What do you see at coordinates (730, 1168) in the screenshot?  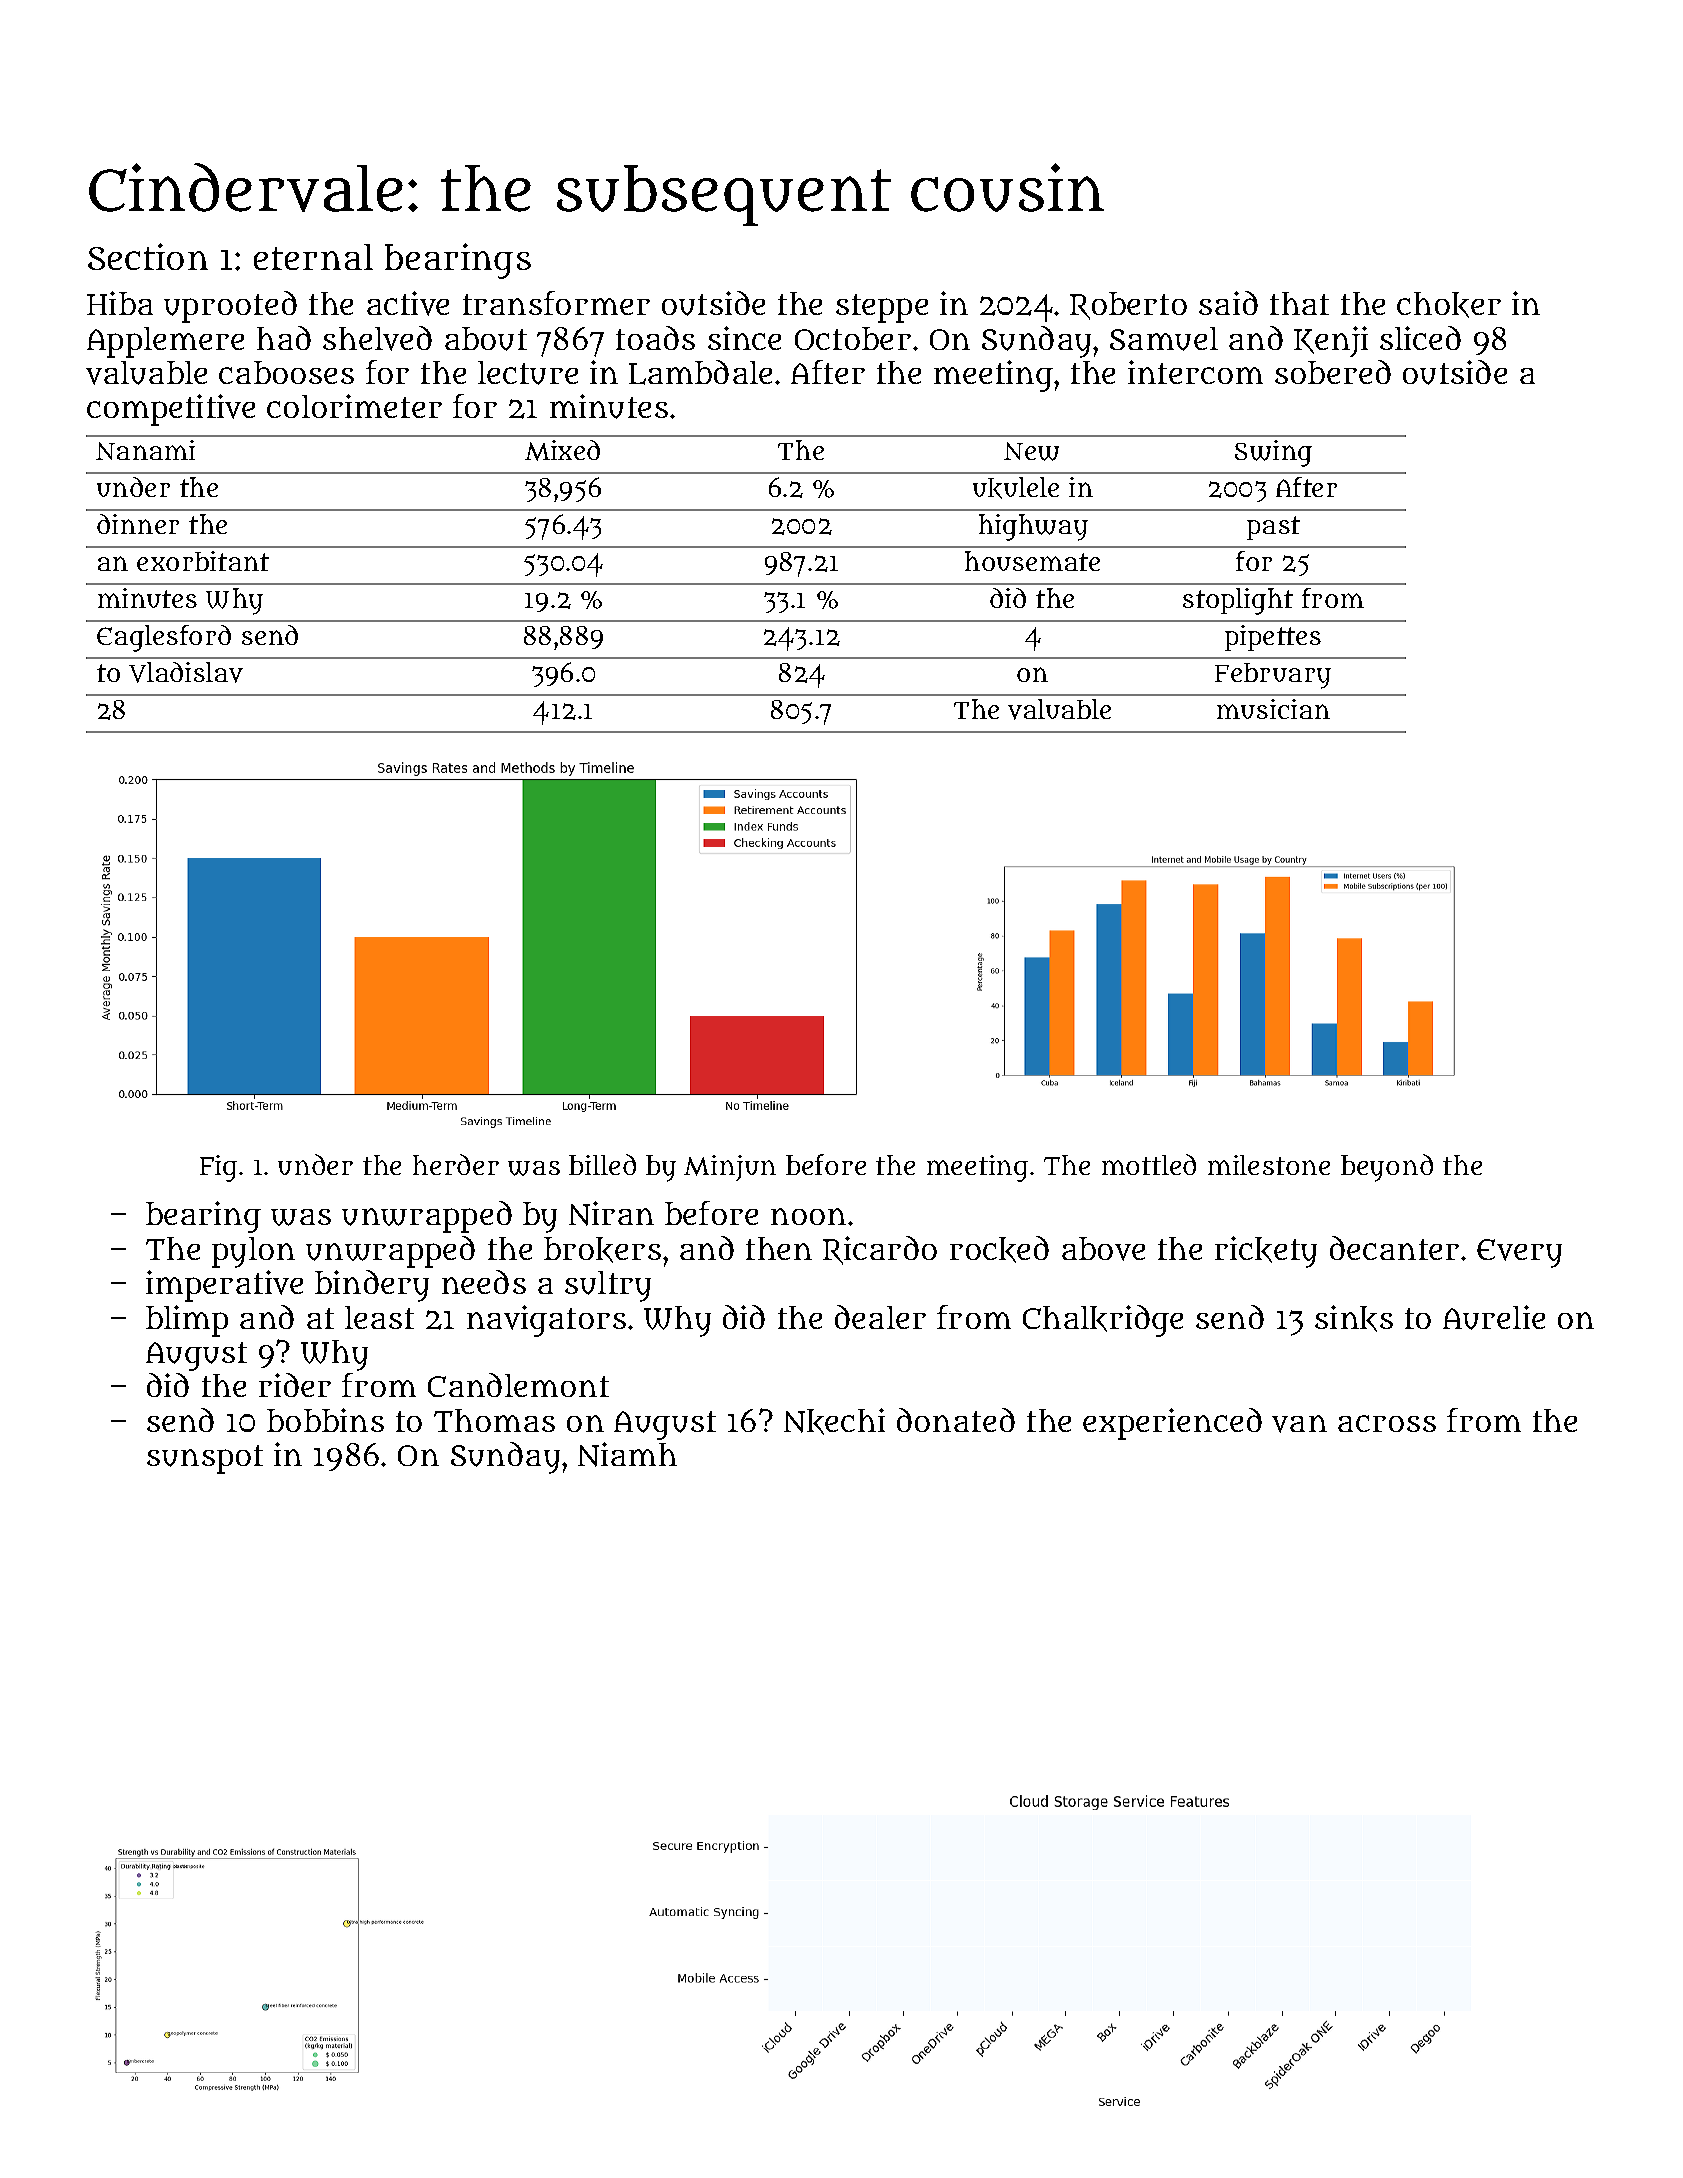 I see `Minjun` at bounding box center [730, 1168].
